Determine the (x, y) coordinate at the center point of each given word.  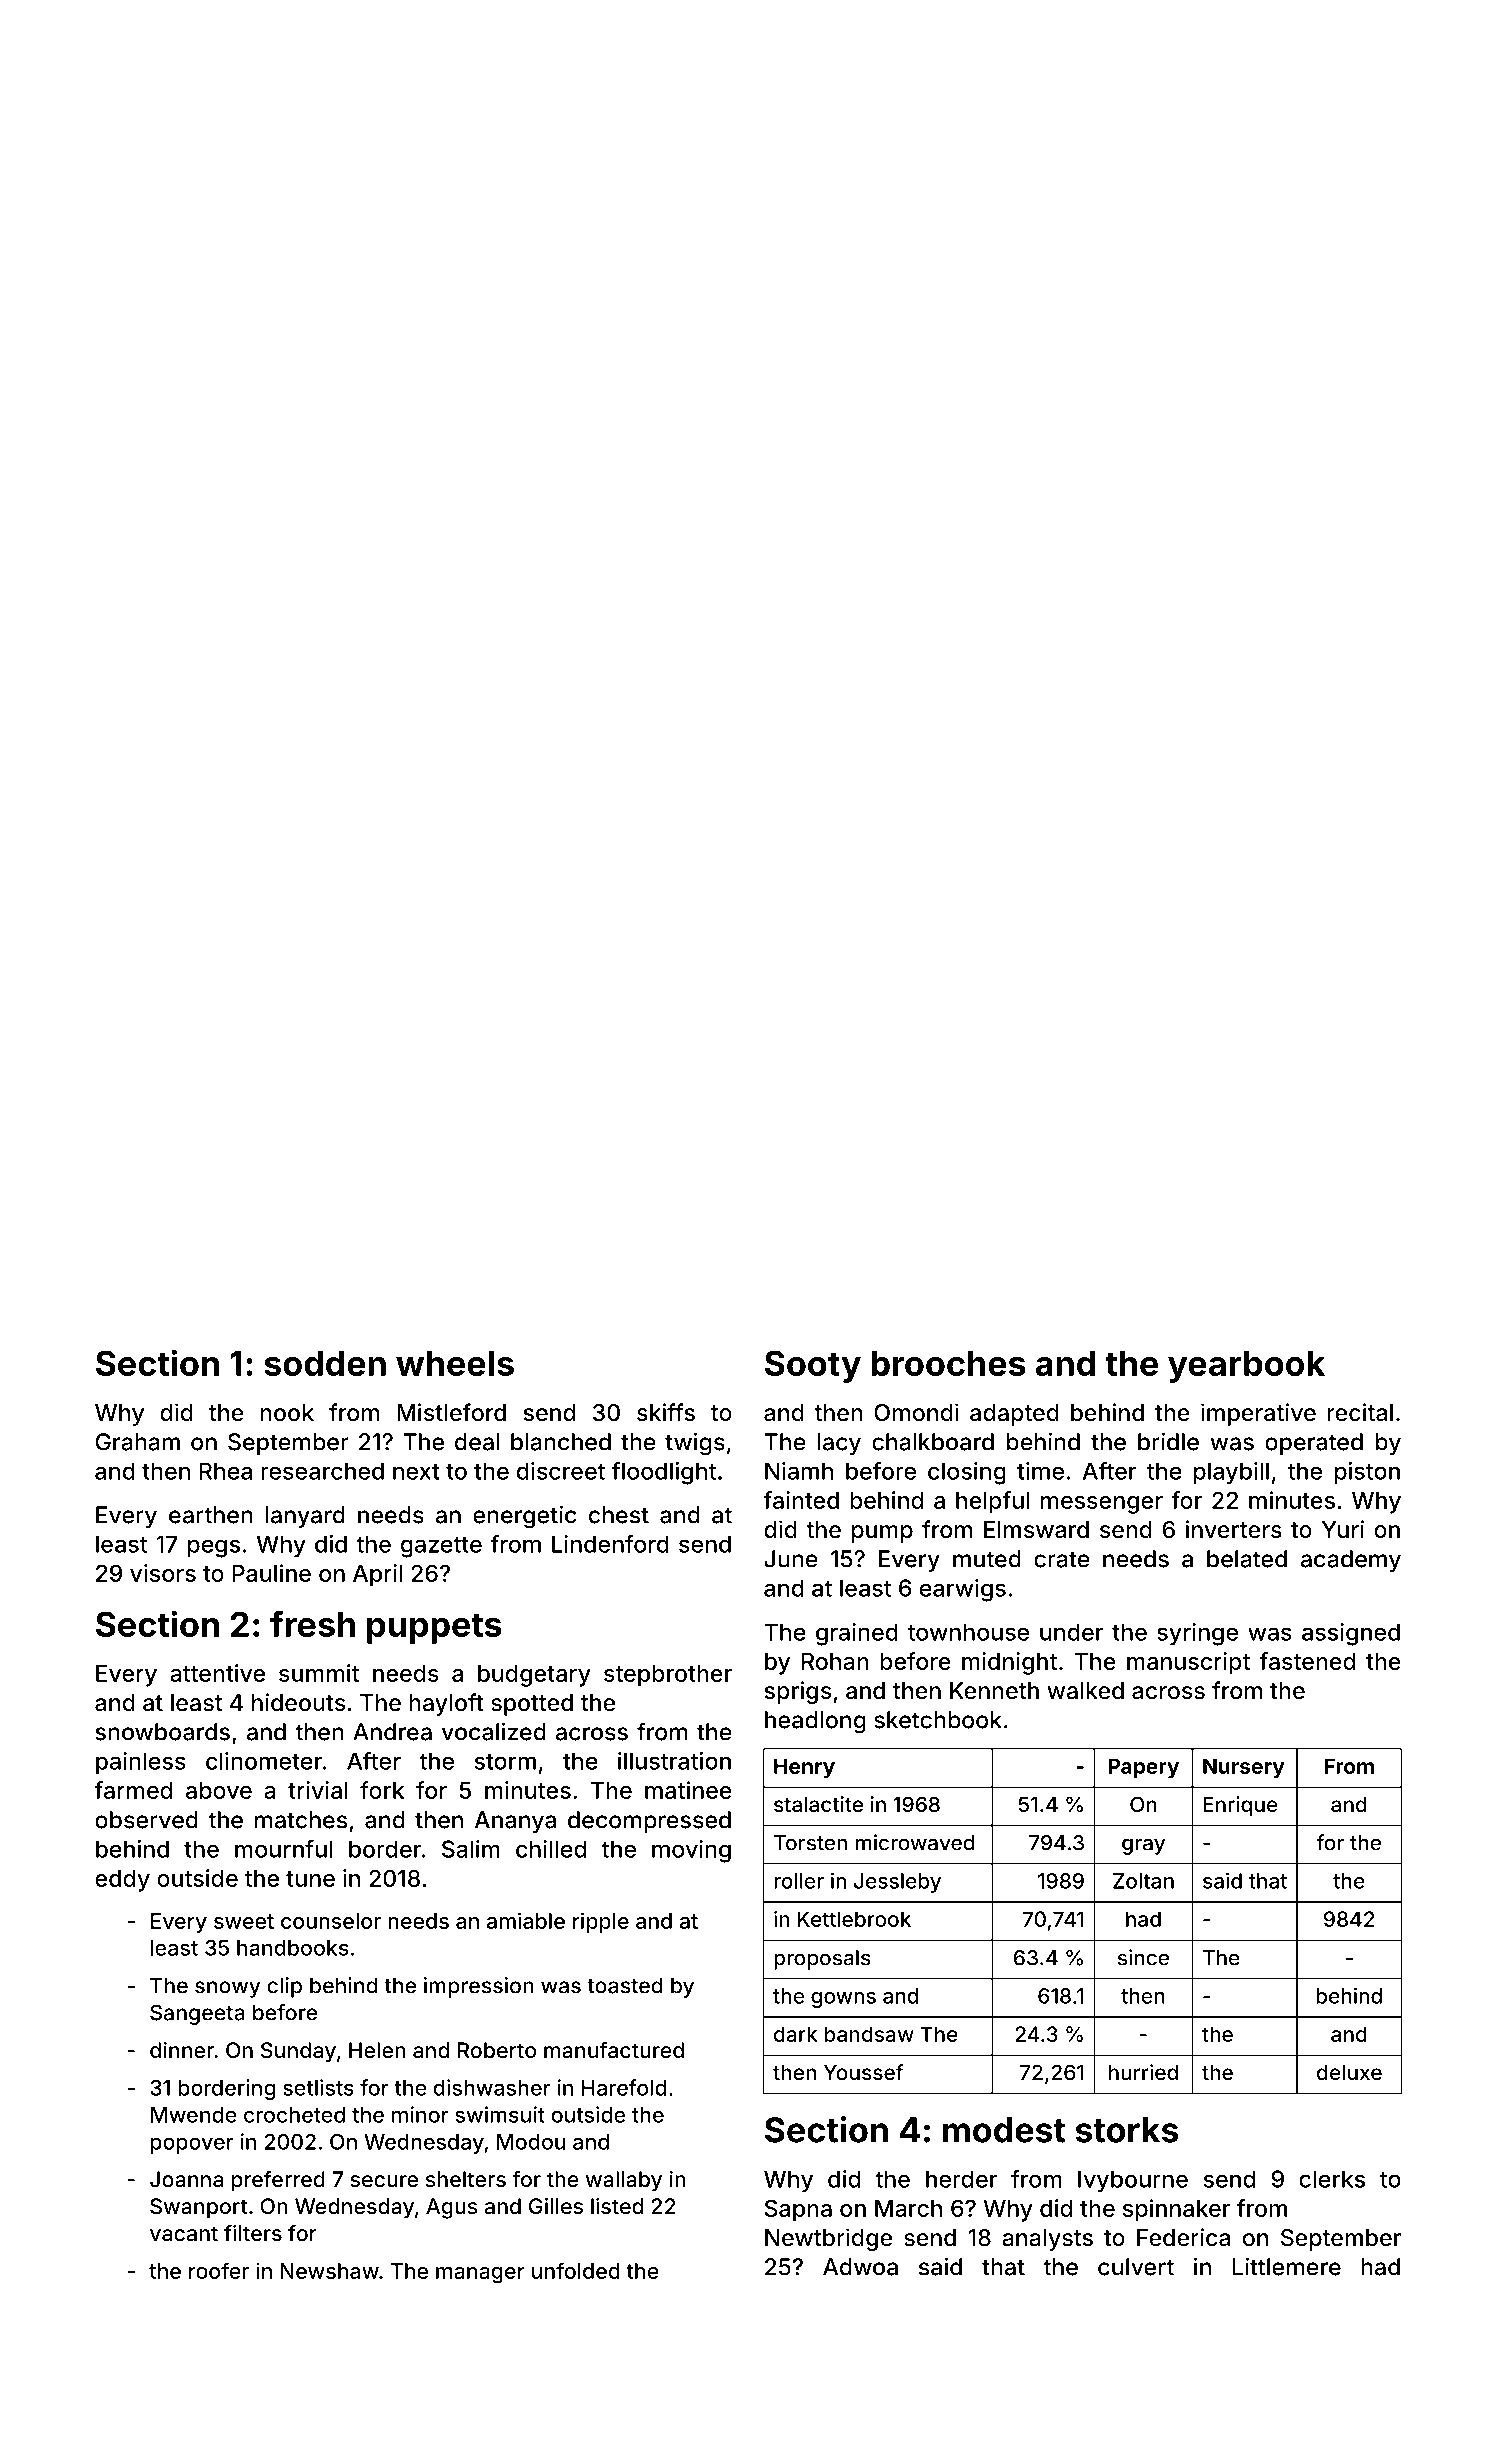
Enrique (1240, 1806)
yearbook (1246, 1367)
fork (382, 1790)
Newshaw (329, 2271)
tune (310, 1879)
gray (1143, 1846)
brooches (948, 1363)
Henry (804, 1768)
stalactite (818, 1804)
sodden (325, 1363)
